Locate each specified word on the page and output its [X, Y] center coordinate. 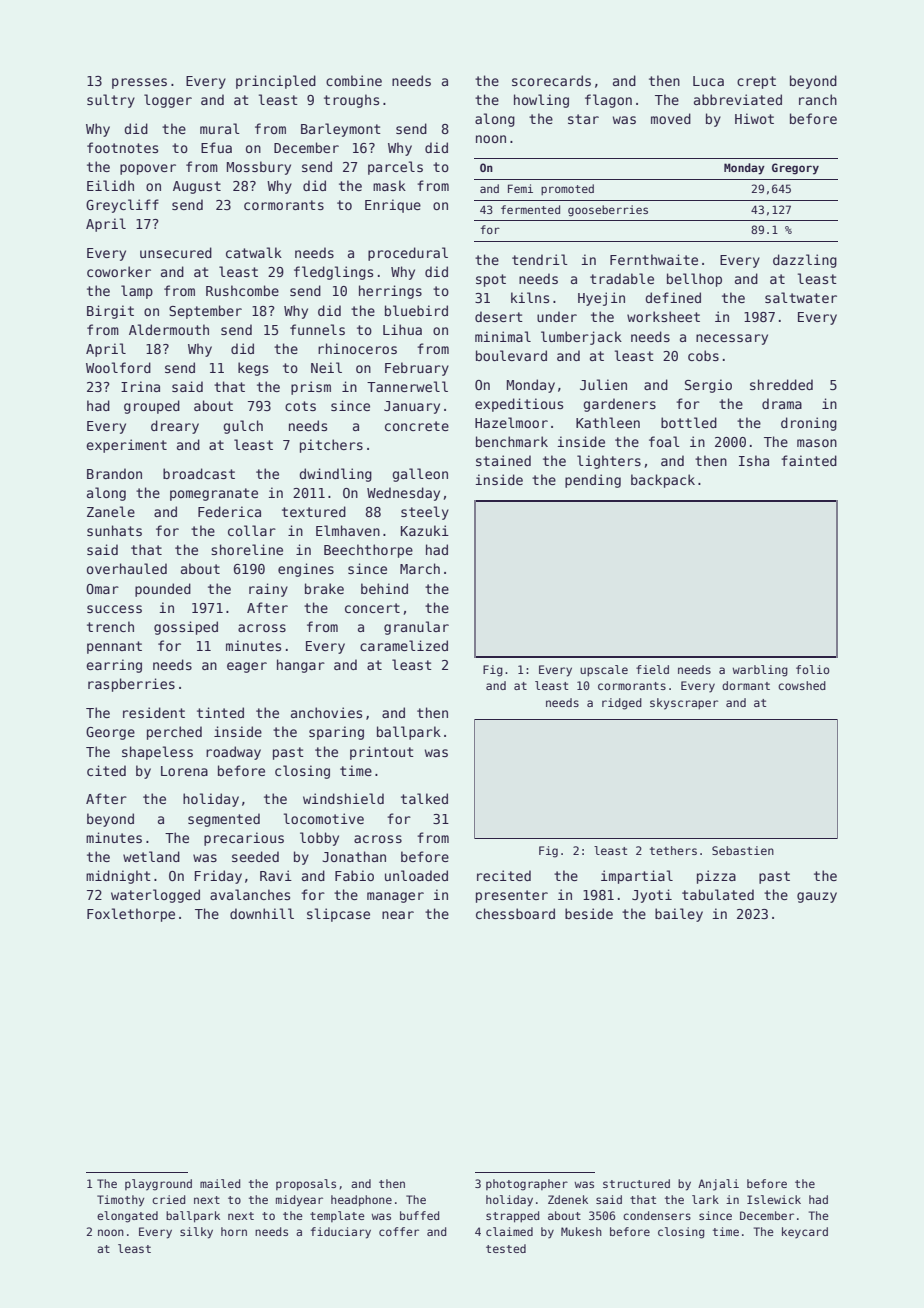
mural [220, 128]
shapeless [157, 753]
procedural [408, 254]
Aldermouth [169, 329]
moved [671, 118]
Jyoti [652, 896]
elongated [127, 1217]
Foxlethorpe [131, 915]
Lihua [402, 329]
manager [395, 897]
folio [813, 669]
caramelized [404, 645]
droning [809, 424]
